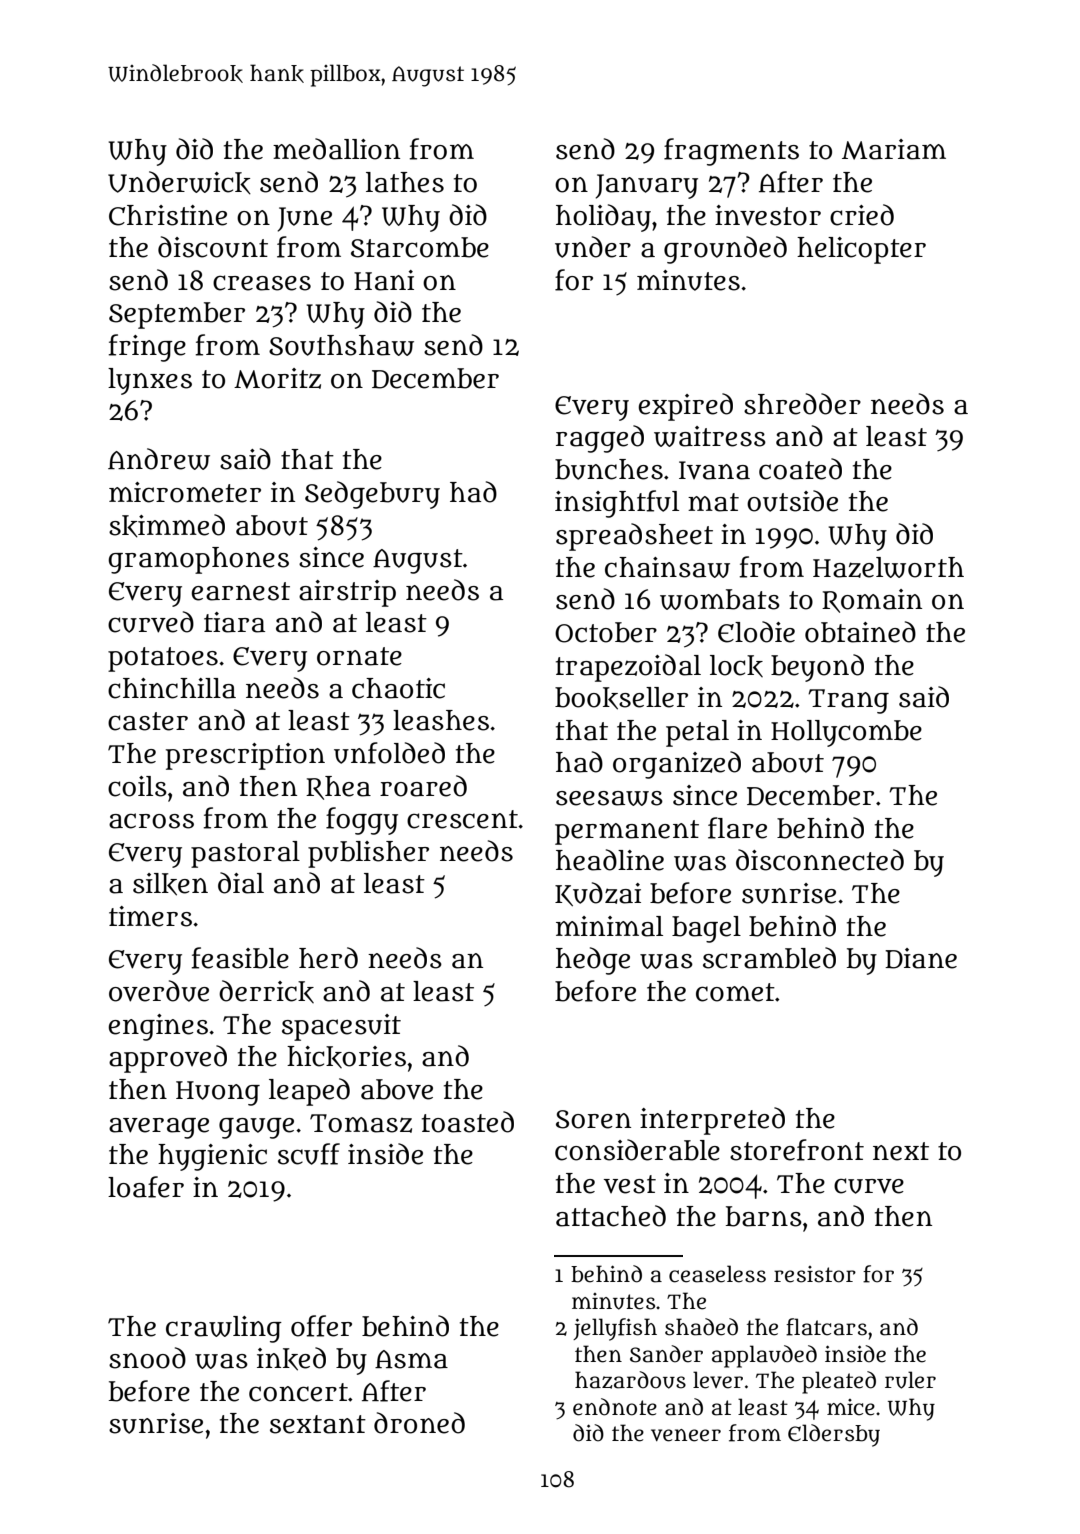 This document has height=1534, width=1080. I want to click on droned, so click(419, 1423).
